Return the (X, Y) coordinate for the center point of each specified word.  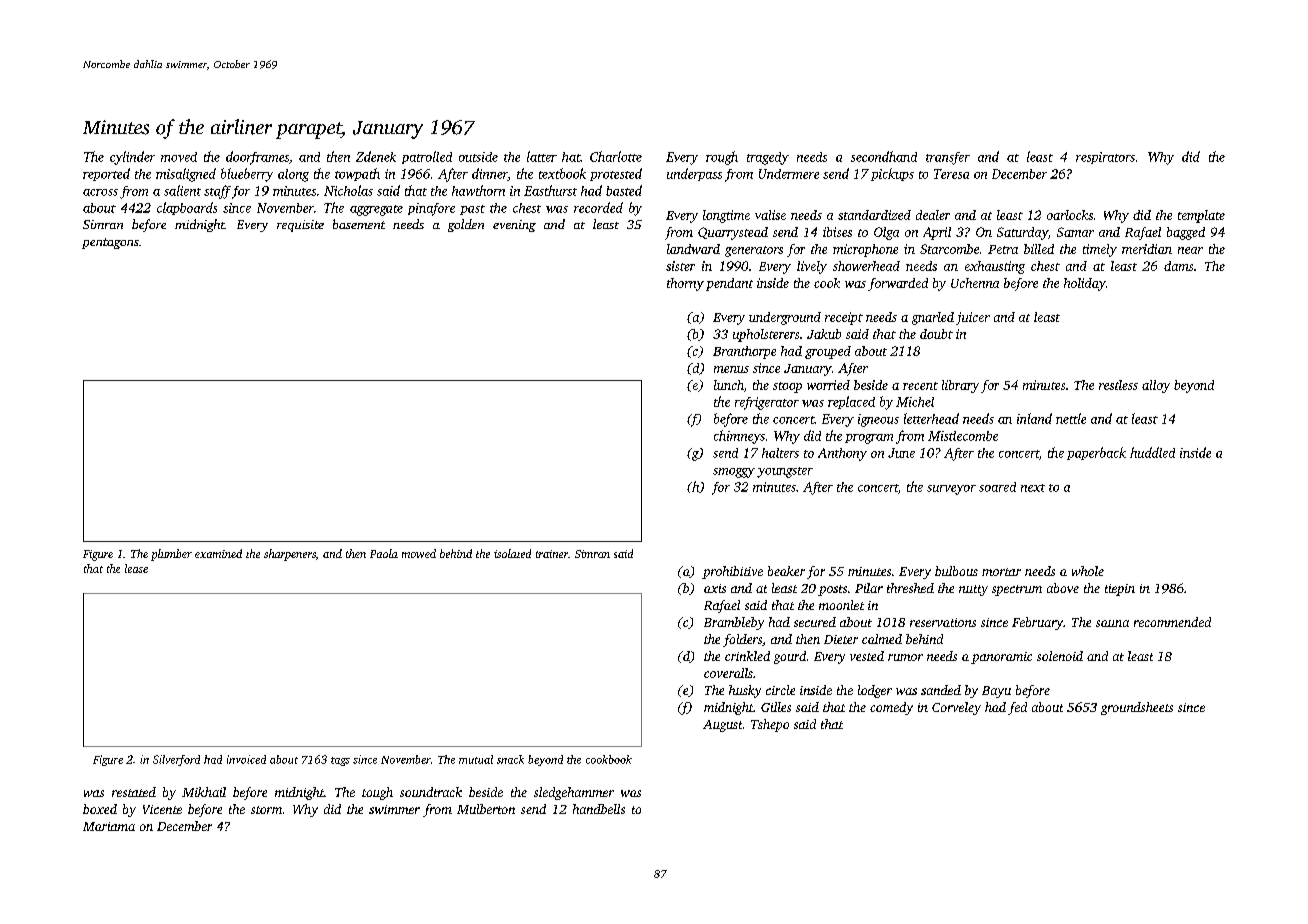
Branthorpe (744, 352)
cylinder (132, 158)
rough (722, 158)
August (722, 726)
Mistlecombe (963, 436)
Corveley (956, 708)
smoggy (734, 473)
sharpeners (290, 555)
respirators (1105, 158)
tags (340, 761)
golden (466, 225)
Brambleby (734, 623)
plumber (171, 555)
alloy (1156, 386)
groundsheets (1137, 708)
